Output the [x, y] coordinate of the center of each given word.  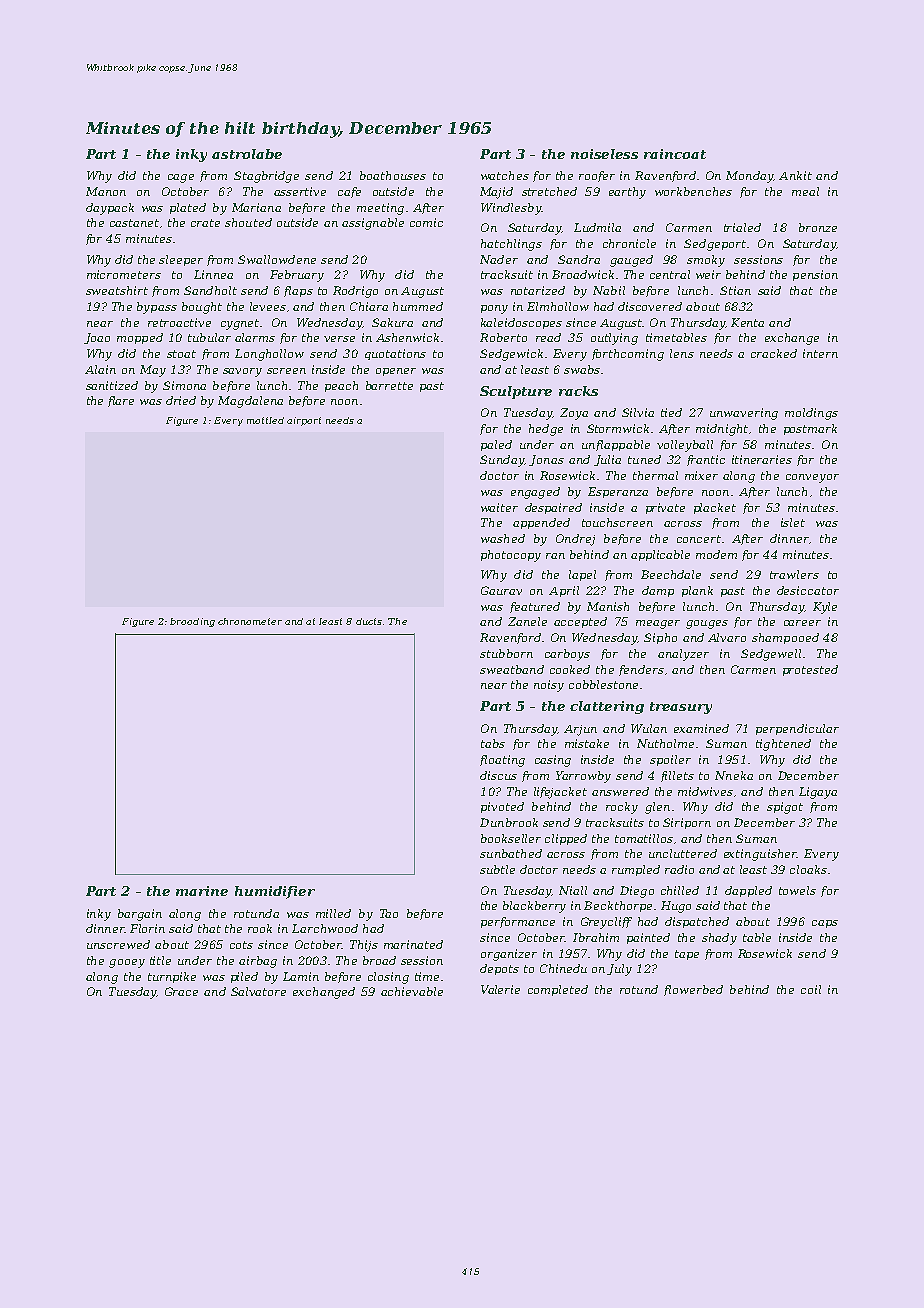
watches [505, 175]
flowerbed [693, 990]
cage [181, 178]
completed [558, 990]
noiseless [604, 154]
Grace [181, 991]
